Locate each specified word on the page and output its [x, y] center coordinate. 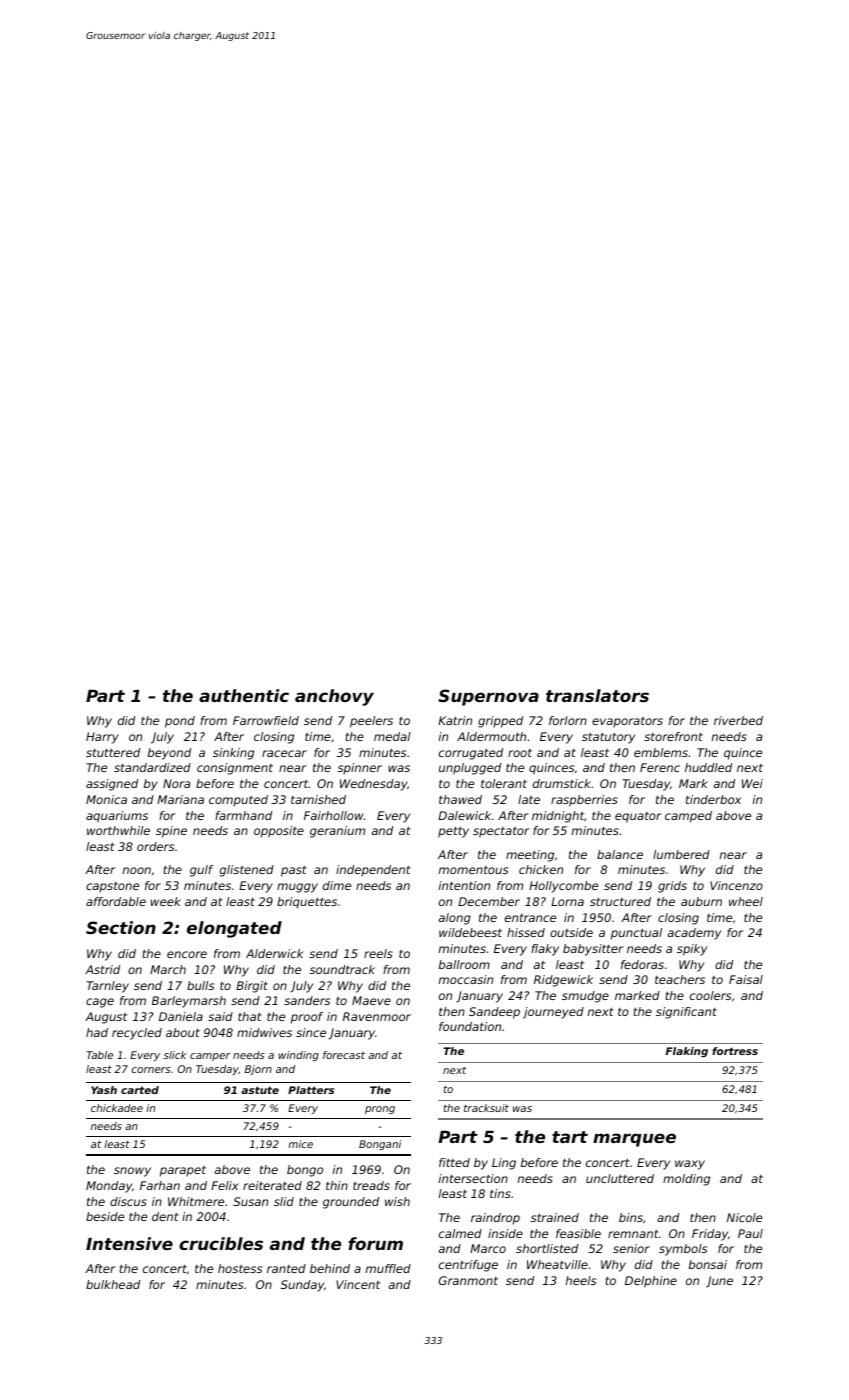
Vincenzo [736, 885]
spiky [692, 950]
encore [187, 954]
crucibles [221, 1243]
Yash [104, 1090]
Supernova [488, 697]
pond [180, 722]
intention [464, 885]
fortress [735, 1051]
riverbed [738, 720]
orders [155, 846]
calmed [460, 1233]
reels [378, 953]
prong [380, 1110]
